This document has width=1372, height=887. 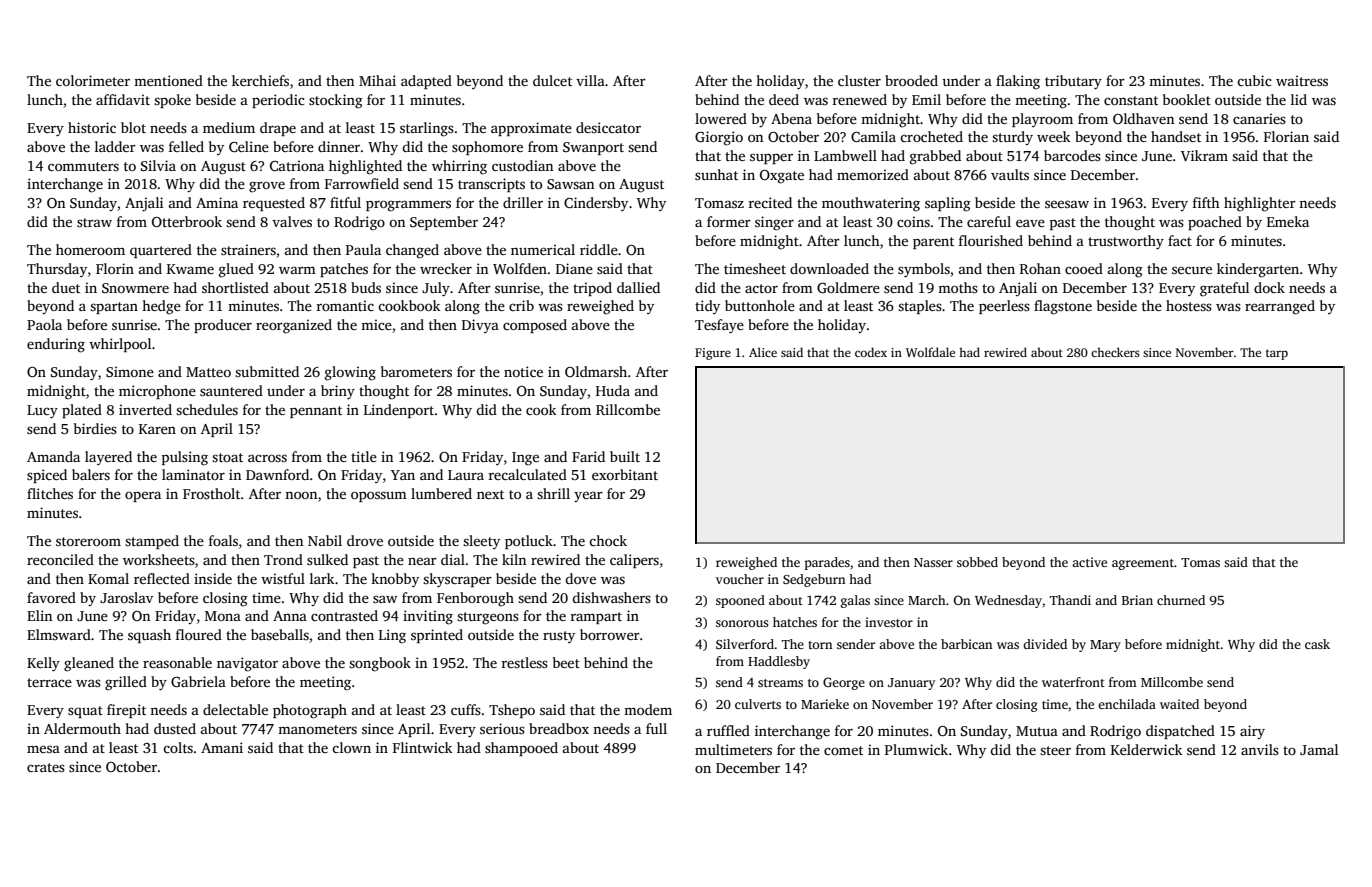 What do you see at coordinates (1055, 750) in the document?
I see `steer` at bounding box center [1055, 750].
